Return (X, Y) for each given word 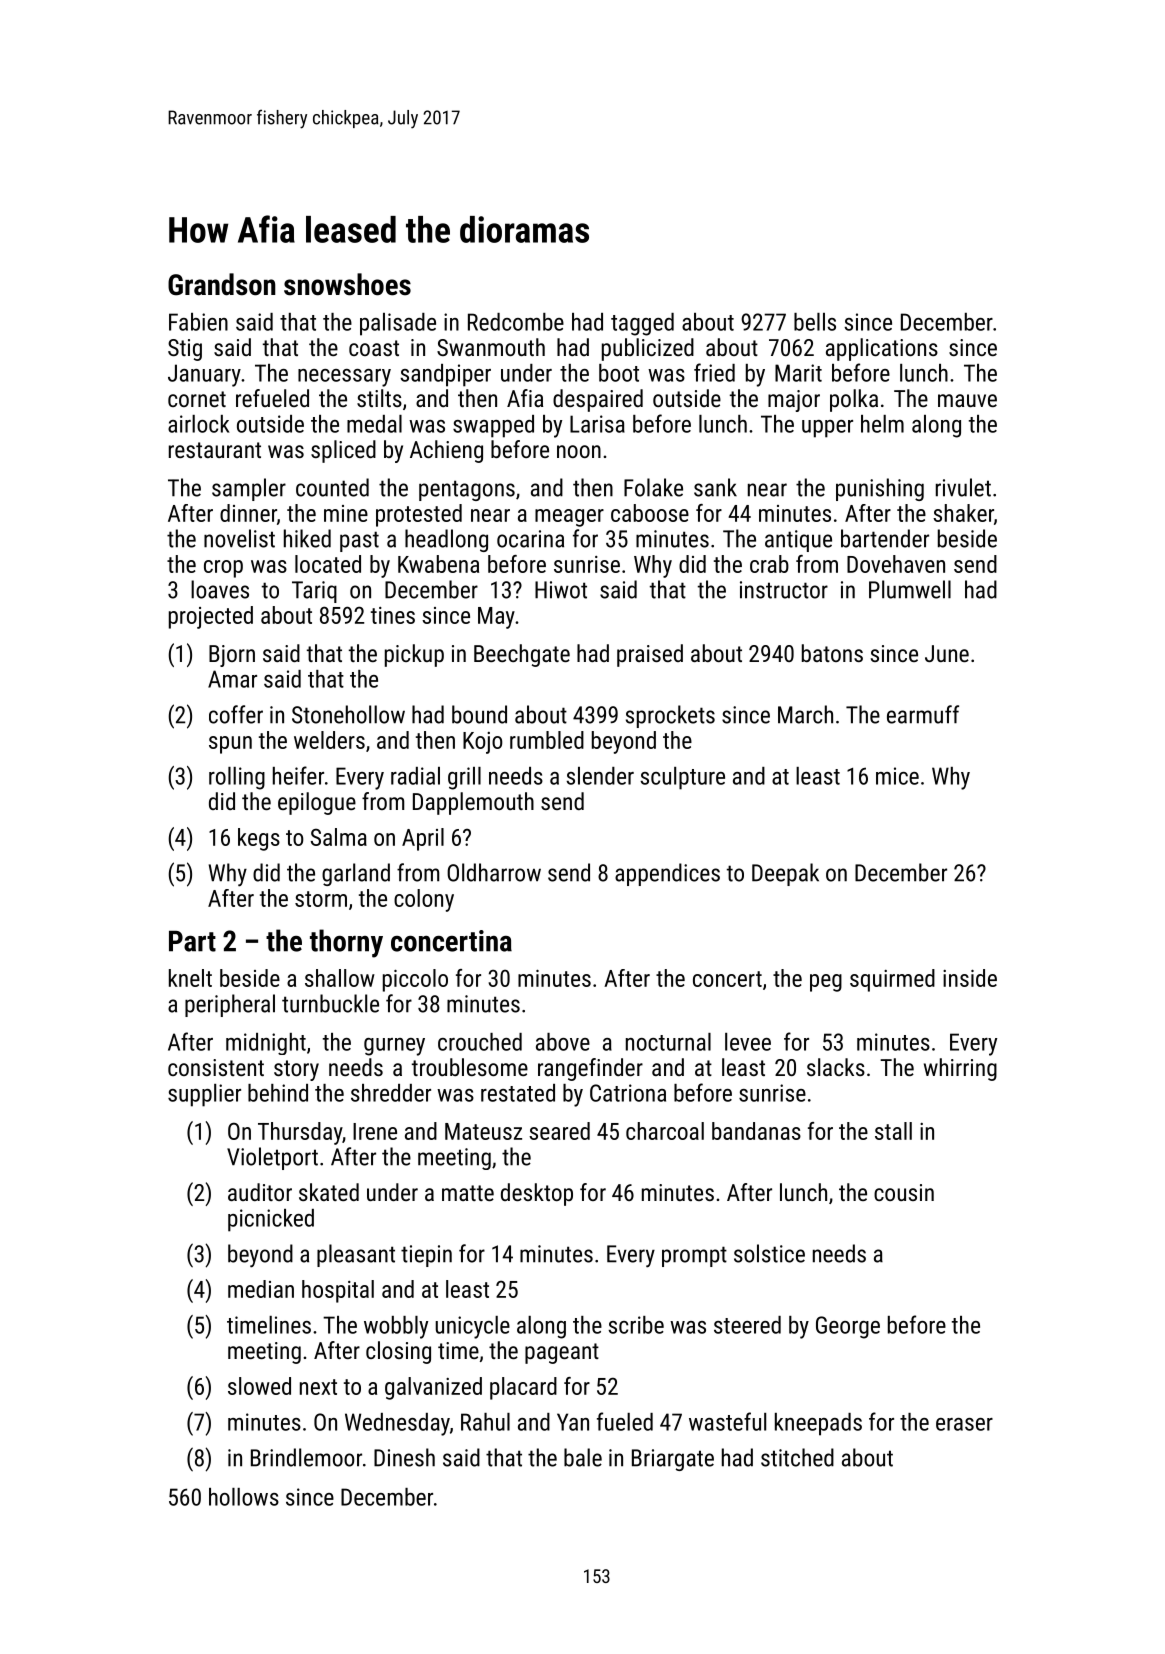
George (848, 1327)
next (318, 1387)
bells (815, 322)
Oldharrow (494, 872)
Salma (339, 837)
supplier (204, 1095)
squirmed (892, 980)
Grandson (222, 284)
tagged (642, 324)
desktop (537, 1194)
